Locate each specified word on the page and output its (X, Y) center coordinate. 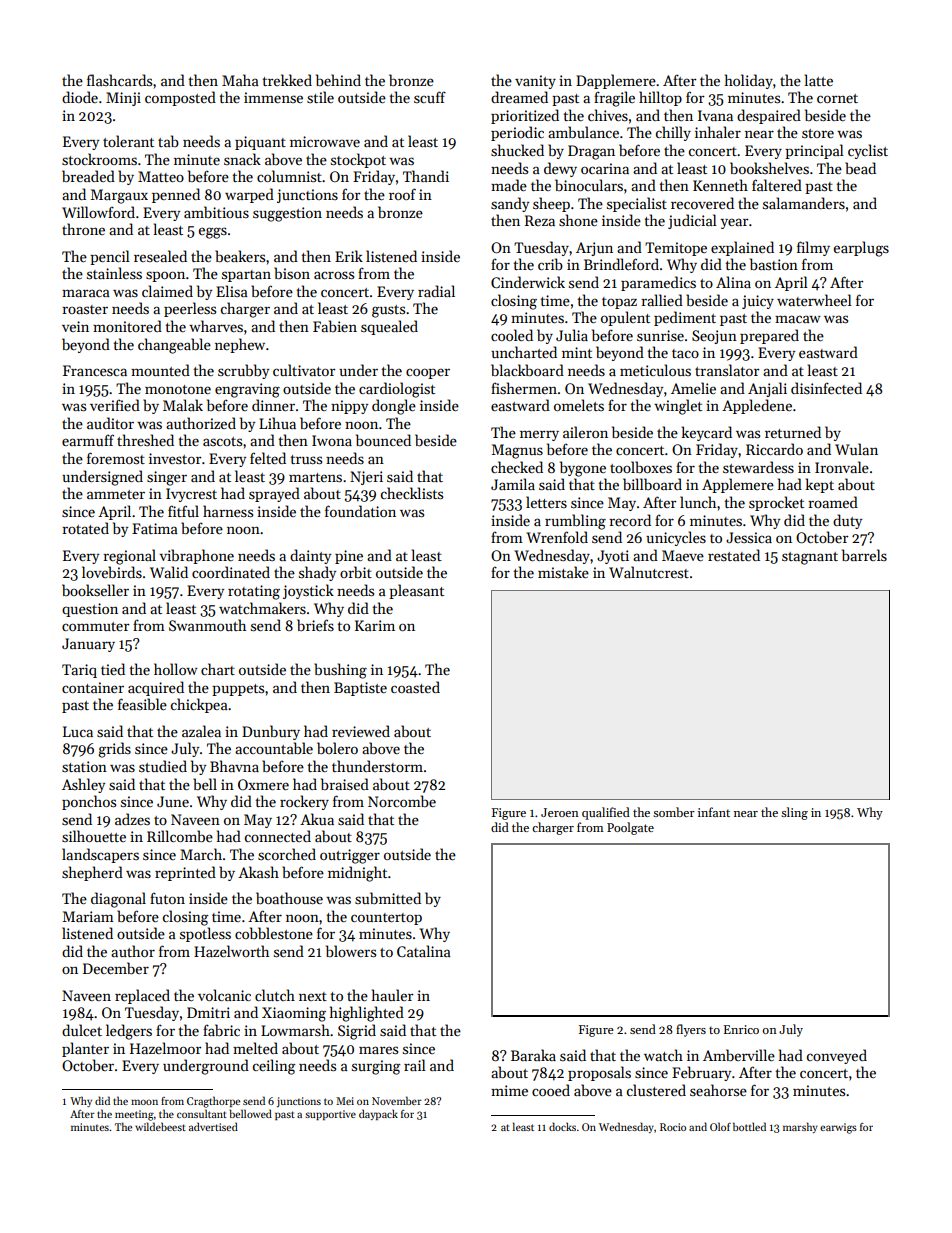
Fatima (155, 528)
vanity (535, 82)
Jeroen (560, 812)
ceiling (274, 1067)
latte (819, 80)
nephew (240, 345)
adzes (132, 819)
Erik (349, 256)
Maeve (683, 555)
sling (794, 813)
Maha (240, 80)
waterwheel (814, 300)
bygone (583, 469)
